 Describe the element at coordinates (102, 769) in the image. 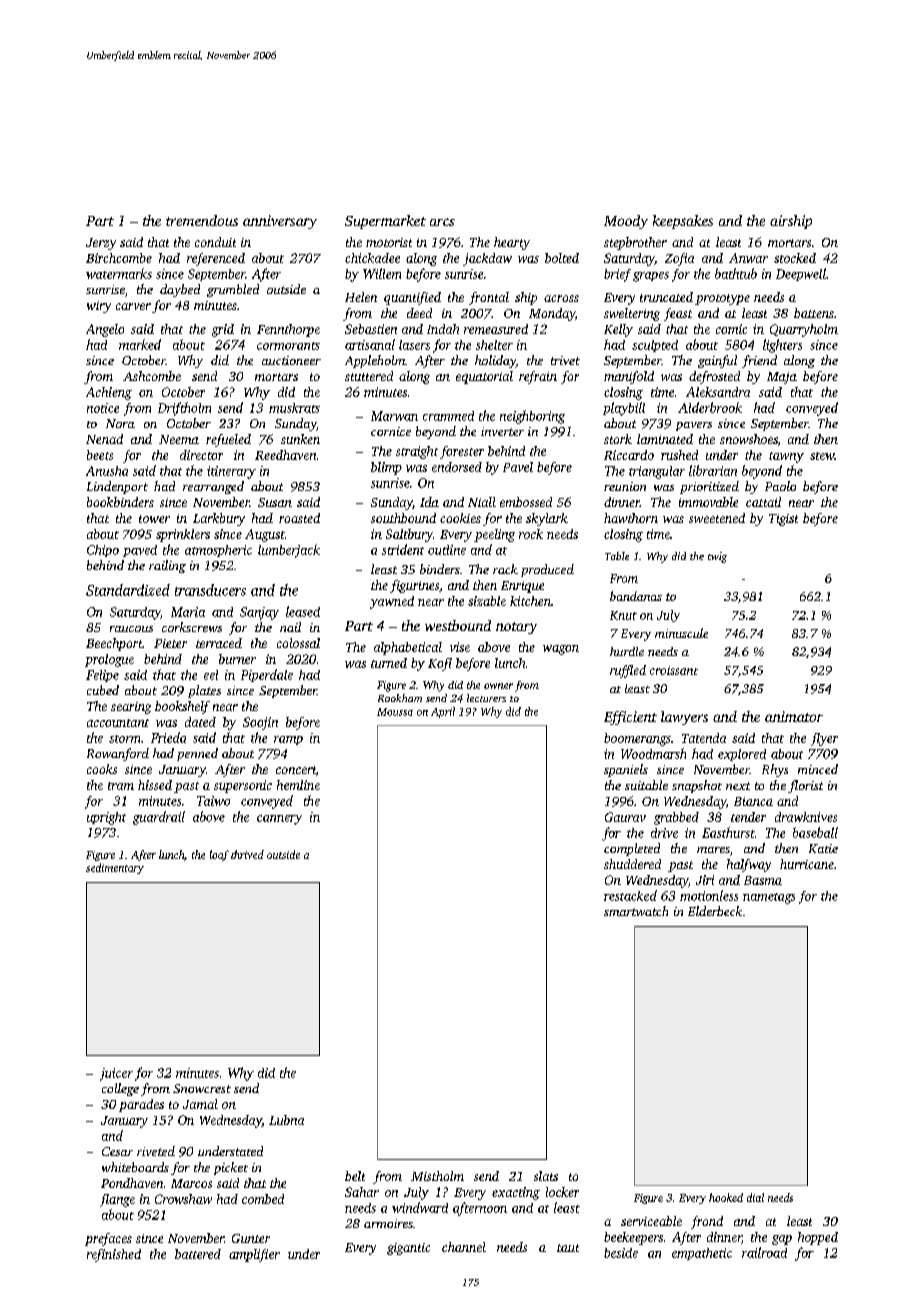

I see `cooks` at that location.
